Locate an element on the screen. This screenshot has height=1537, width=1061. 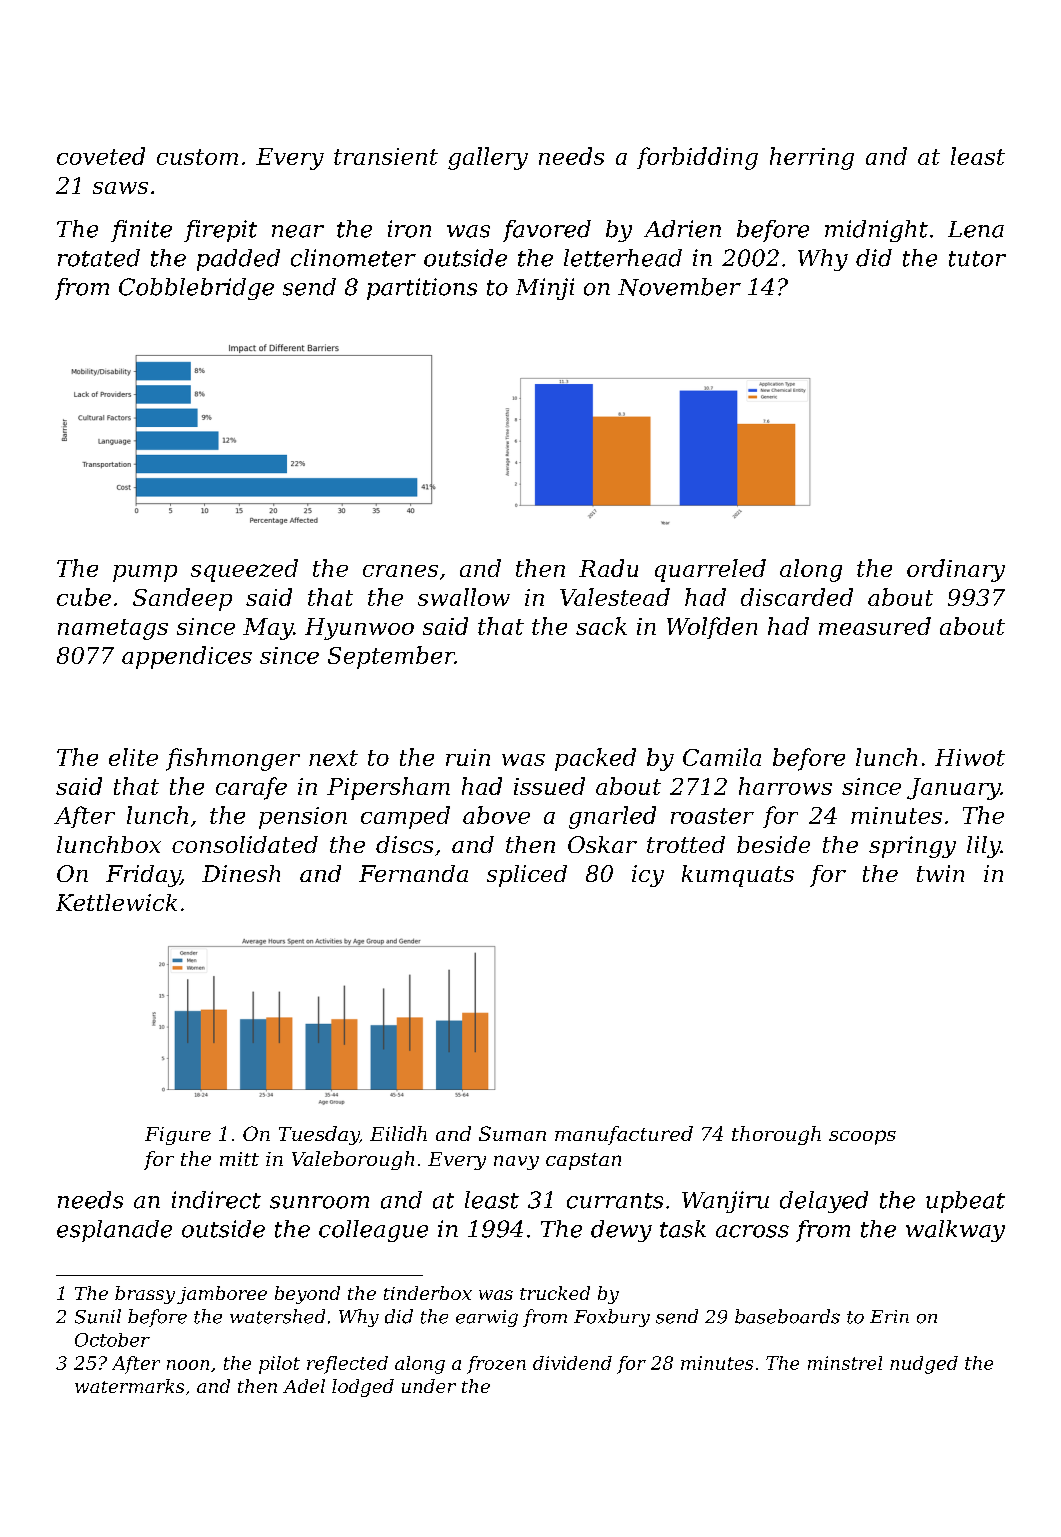
twin is located at coordinates (940, 873).
